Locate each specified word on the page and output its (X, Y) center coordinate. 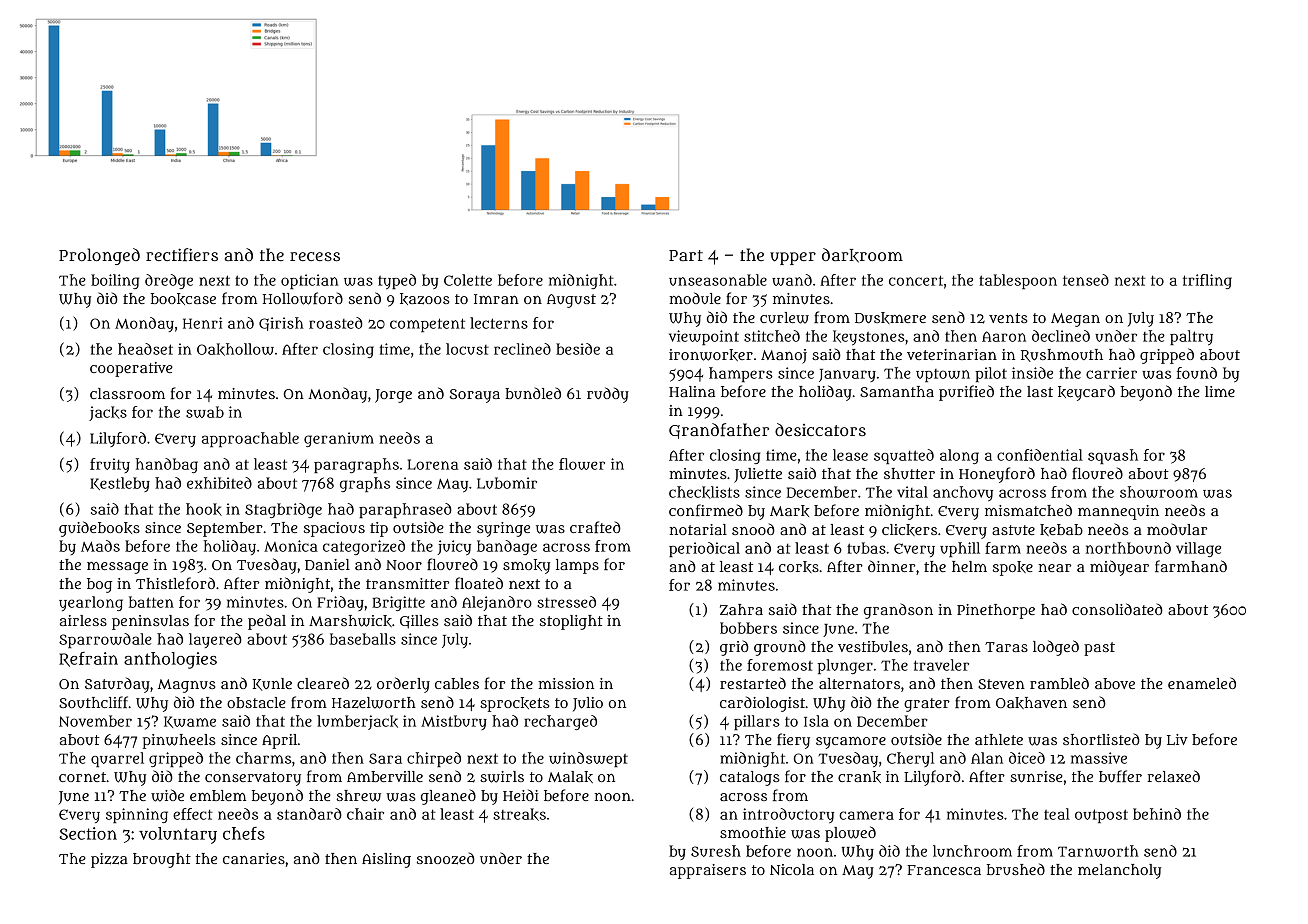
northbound (1128, 548)
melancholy (1119, 871)
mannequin (1118, 512)
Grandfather (719, 431)
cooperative (131, 369)
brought (162, 860)
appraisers (708, 871)
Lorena (433, 464)
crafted (595, 527)
